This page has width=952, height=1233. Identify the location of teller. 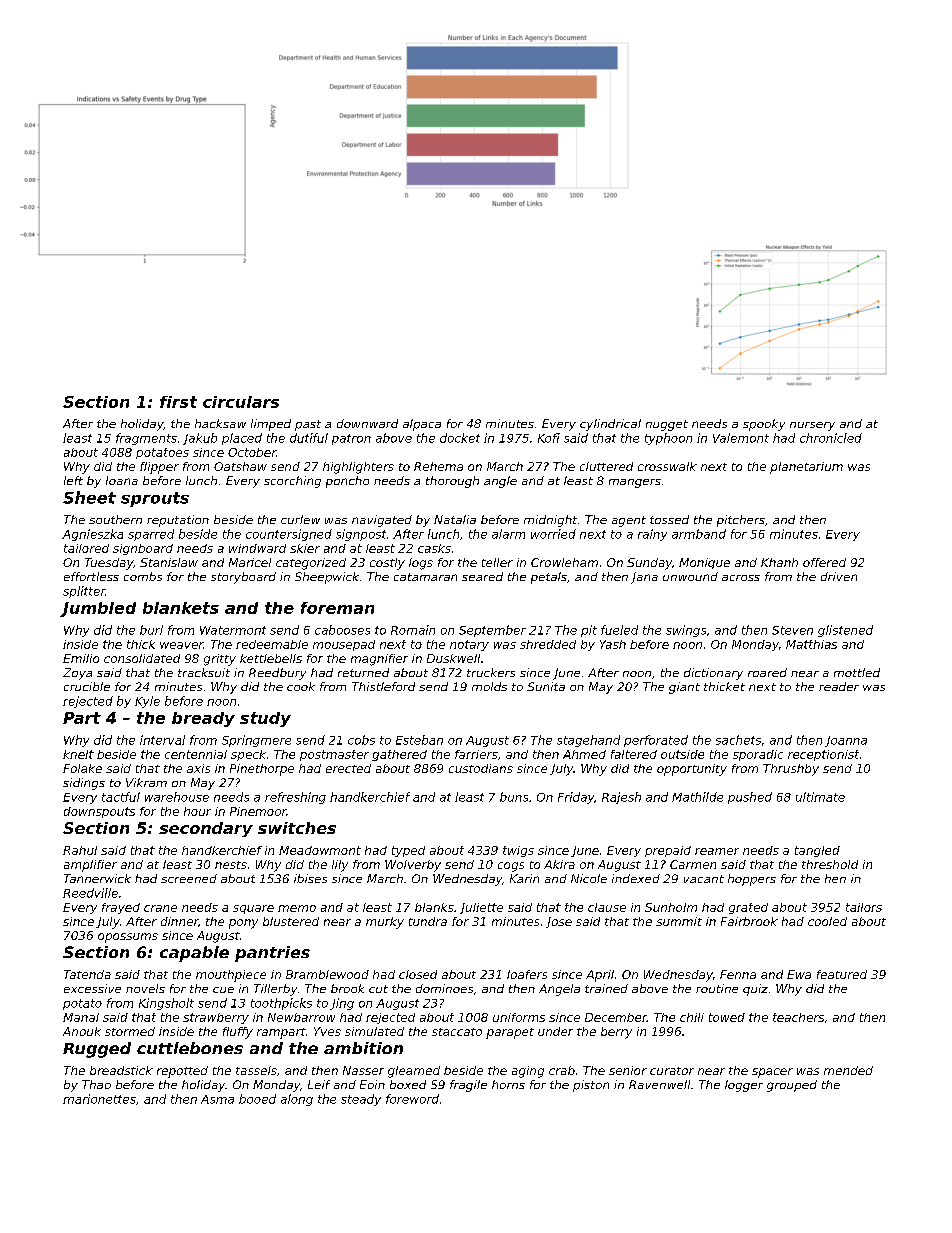
(497, 562).
